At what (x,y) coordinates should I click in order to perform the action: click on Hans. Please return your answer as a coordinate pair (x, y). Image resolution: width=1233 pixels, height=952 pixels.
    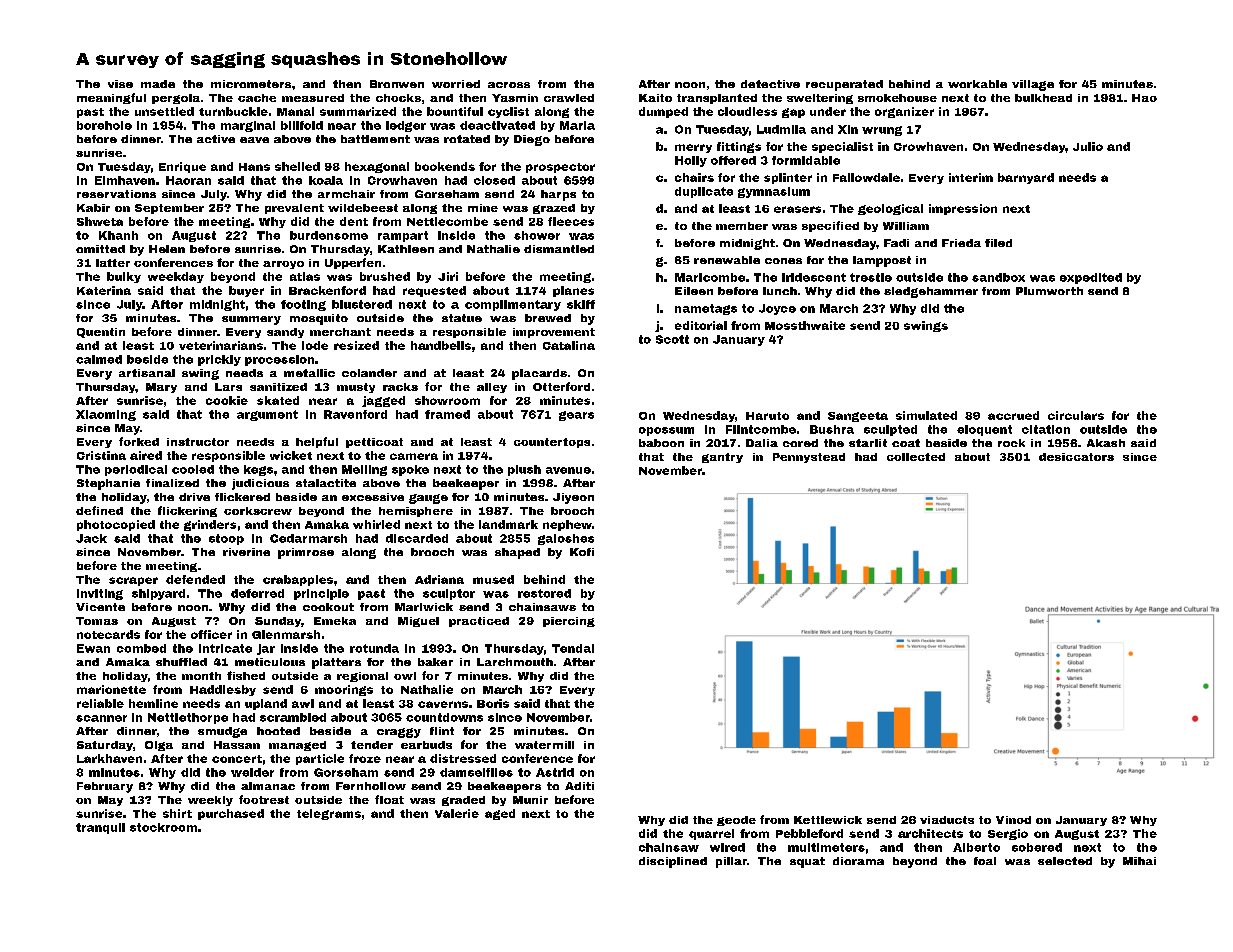
    Looking at the image, I should click on (254, 167).
